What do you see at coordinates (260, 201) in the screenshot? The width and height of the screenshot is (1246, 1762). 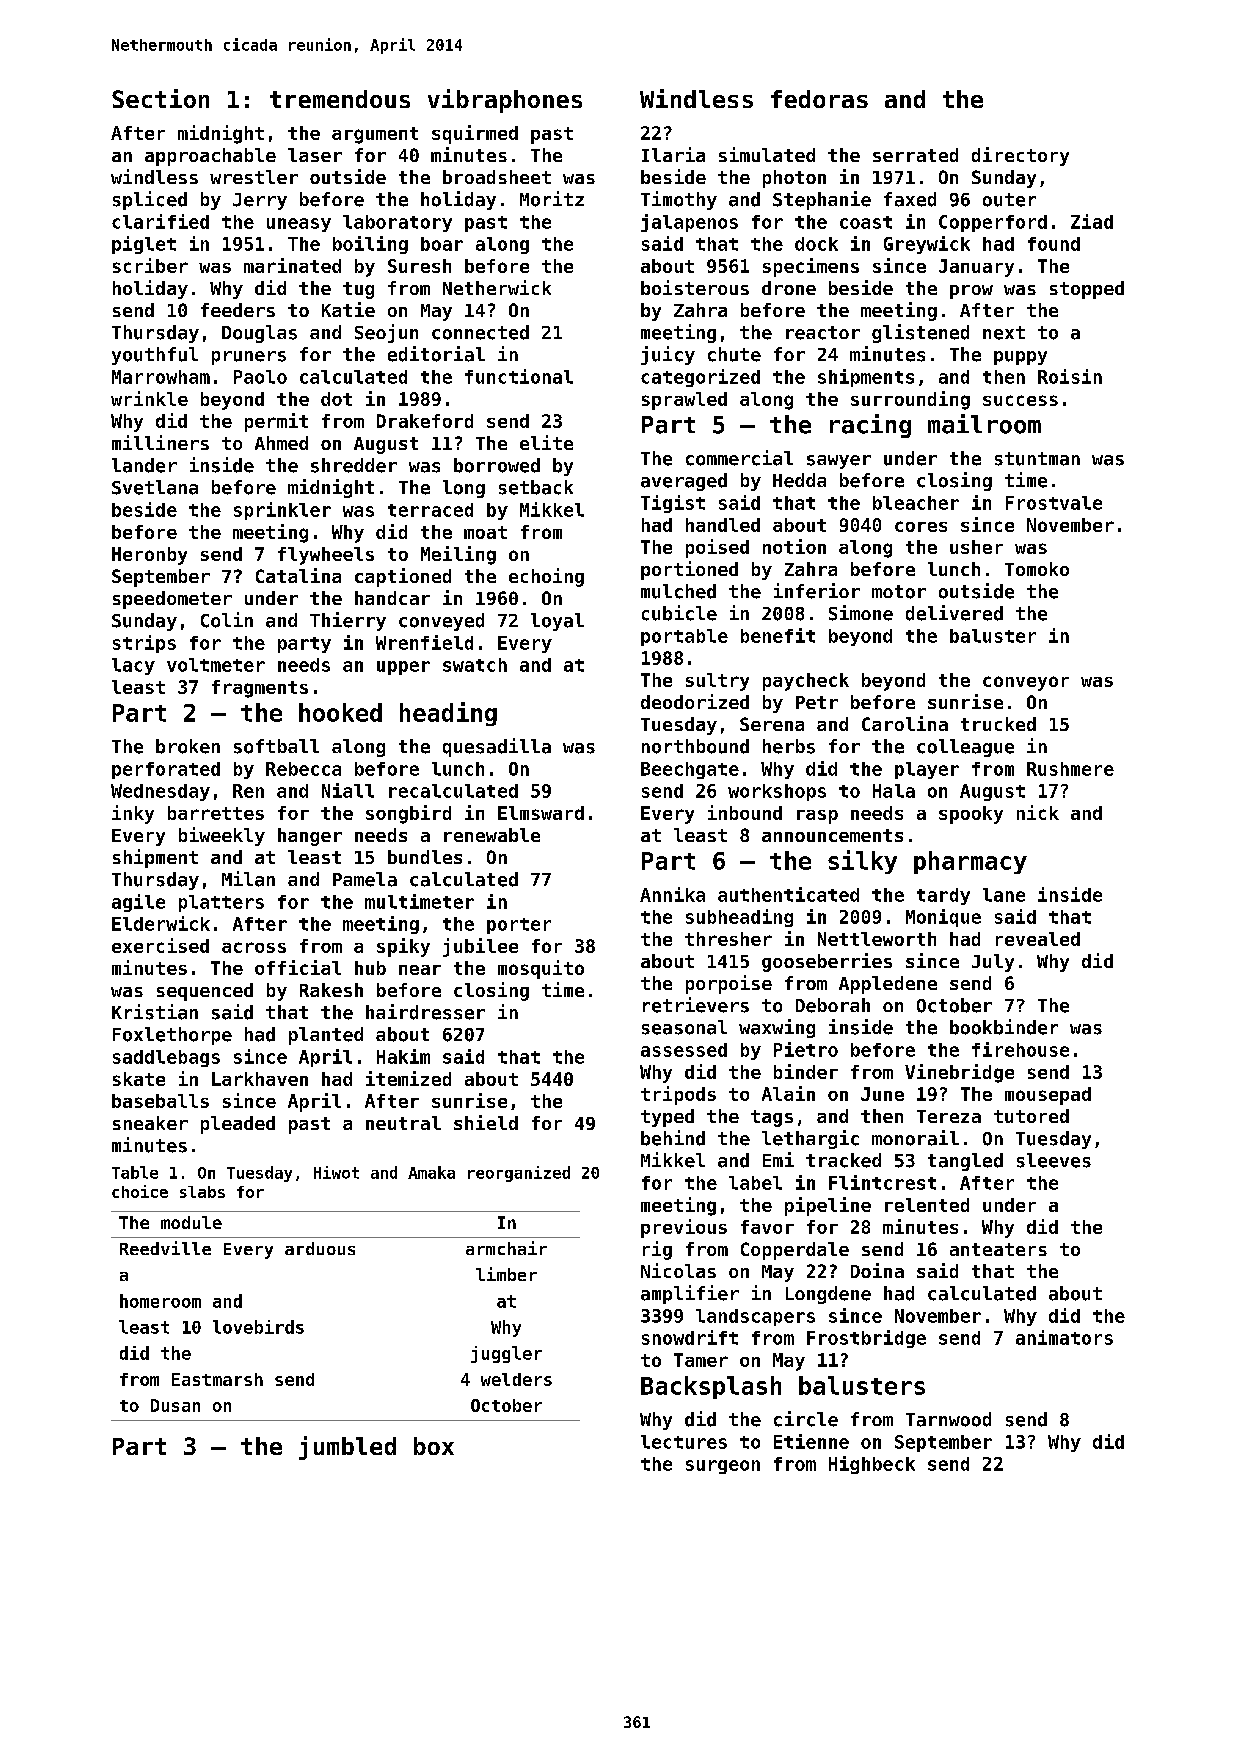 I see `Jerry` at bounding box center [260, 201].
